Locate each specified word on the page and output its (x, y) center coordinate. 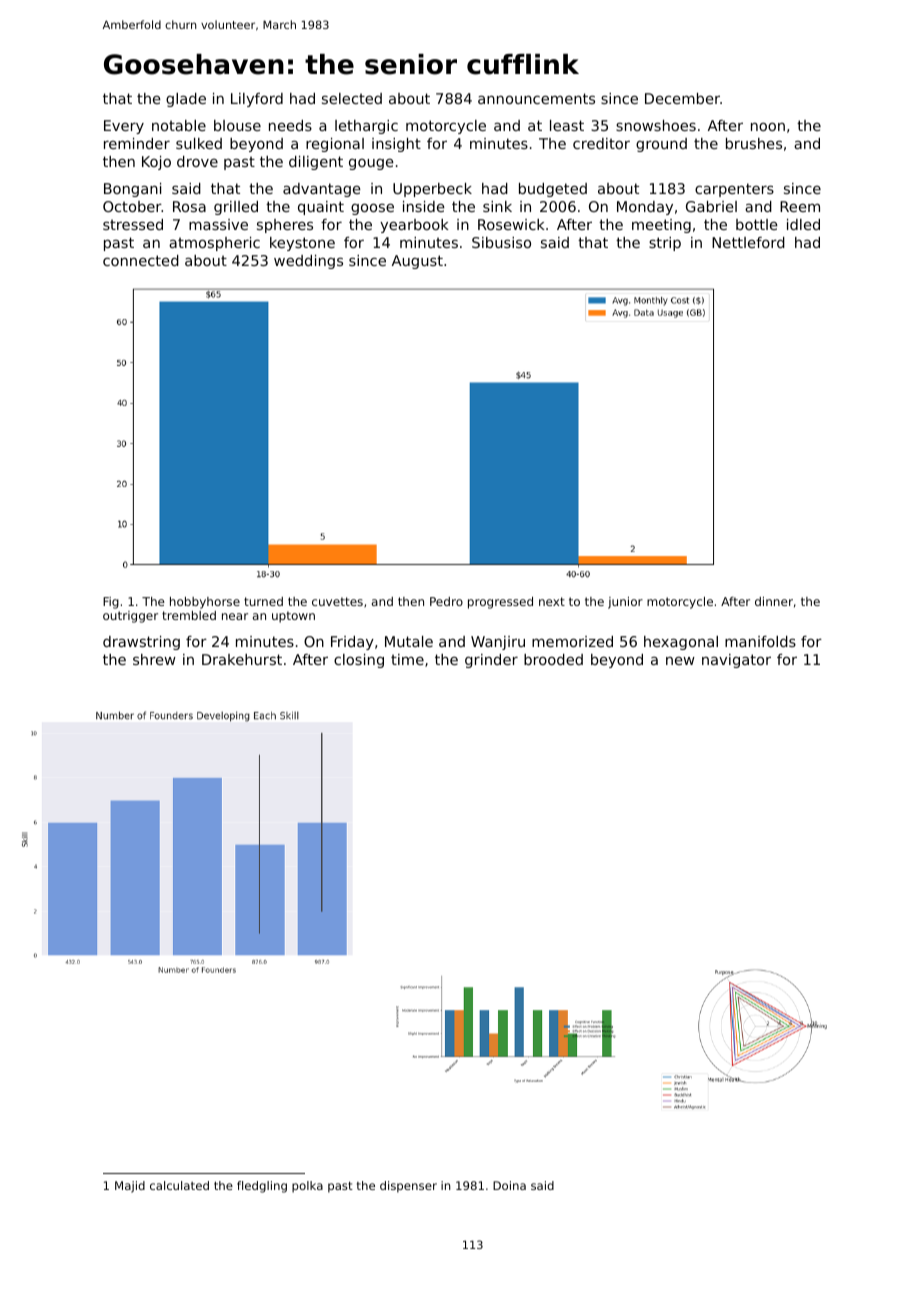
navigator (736, 661)
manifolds (760, 641)
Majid (130, 1187)
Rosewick (511, 224)
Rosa (189, 206)
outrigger (130, 617)
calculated (179, 1185)
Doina (509, 1185)
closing (359, 661)
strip (665, 244)
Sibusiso (501, 242)
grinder (491, 661)
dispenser (408, 1187)
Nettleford (748, 242)
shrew (154, 659)
